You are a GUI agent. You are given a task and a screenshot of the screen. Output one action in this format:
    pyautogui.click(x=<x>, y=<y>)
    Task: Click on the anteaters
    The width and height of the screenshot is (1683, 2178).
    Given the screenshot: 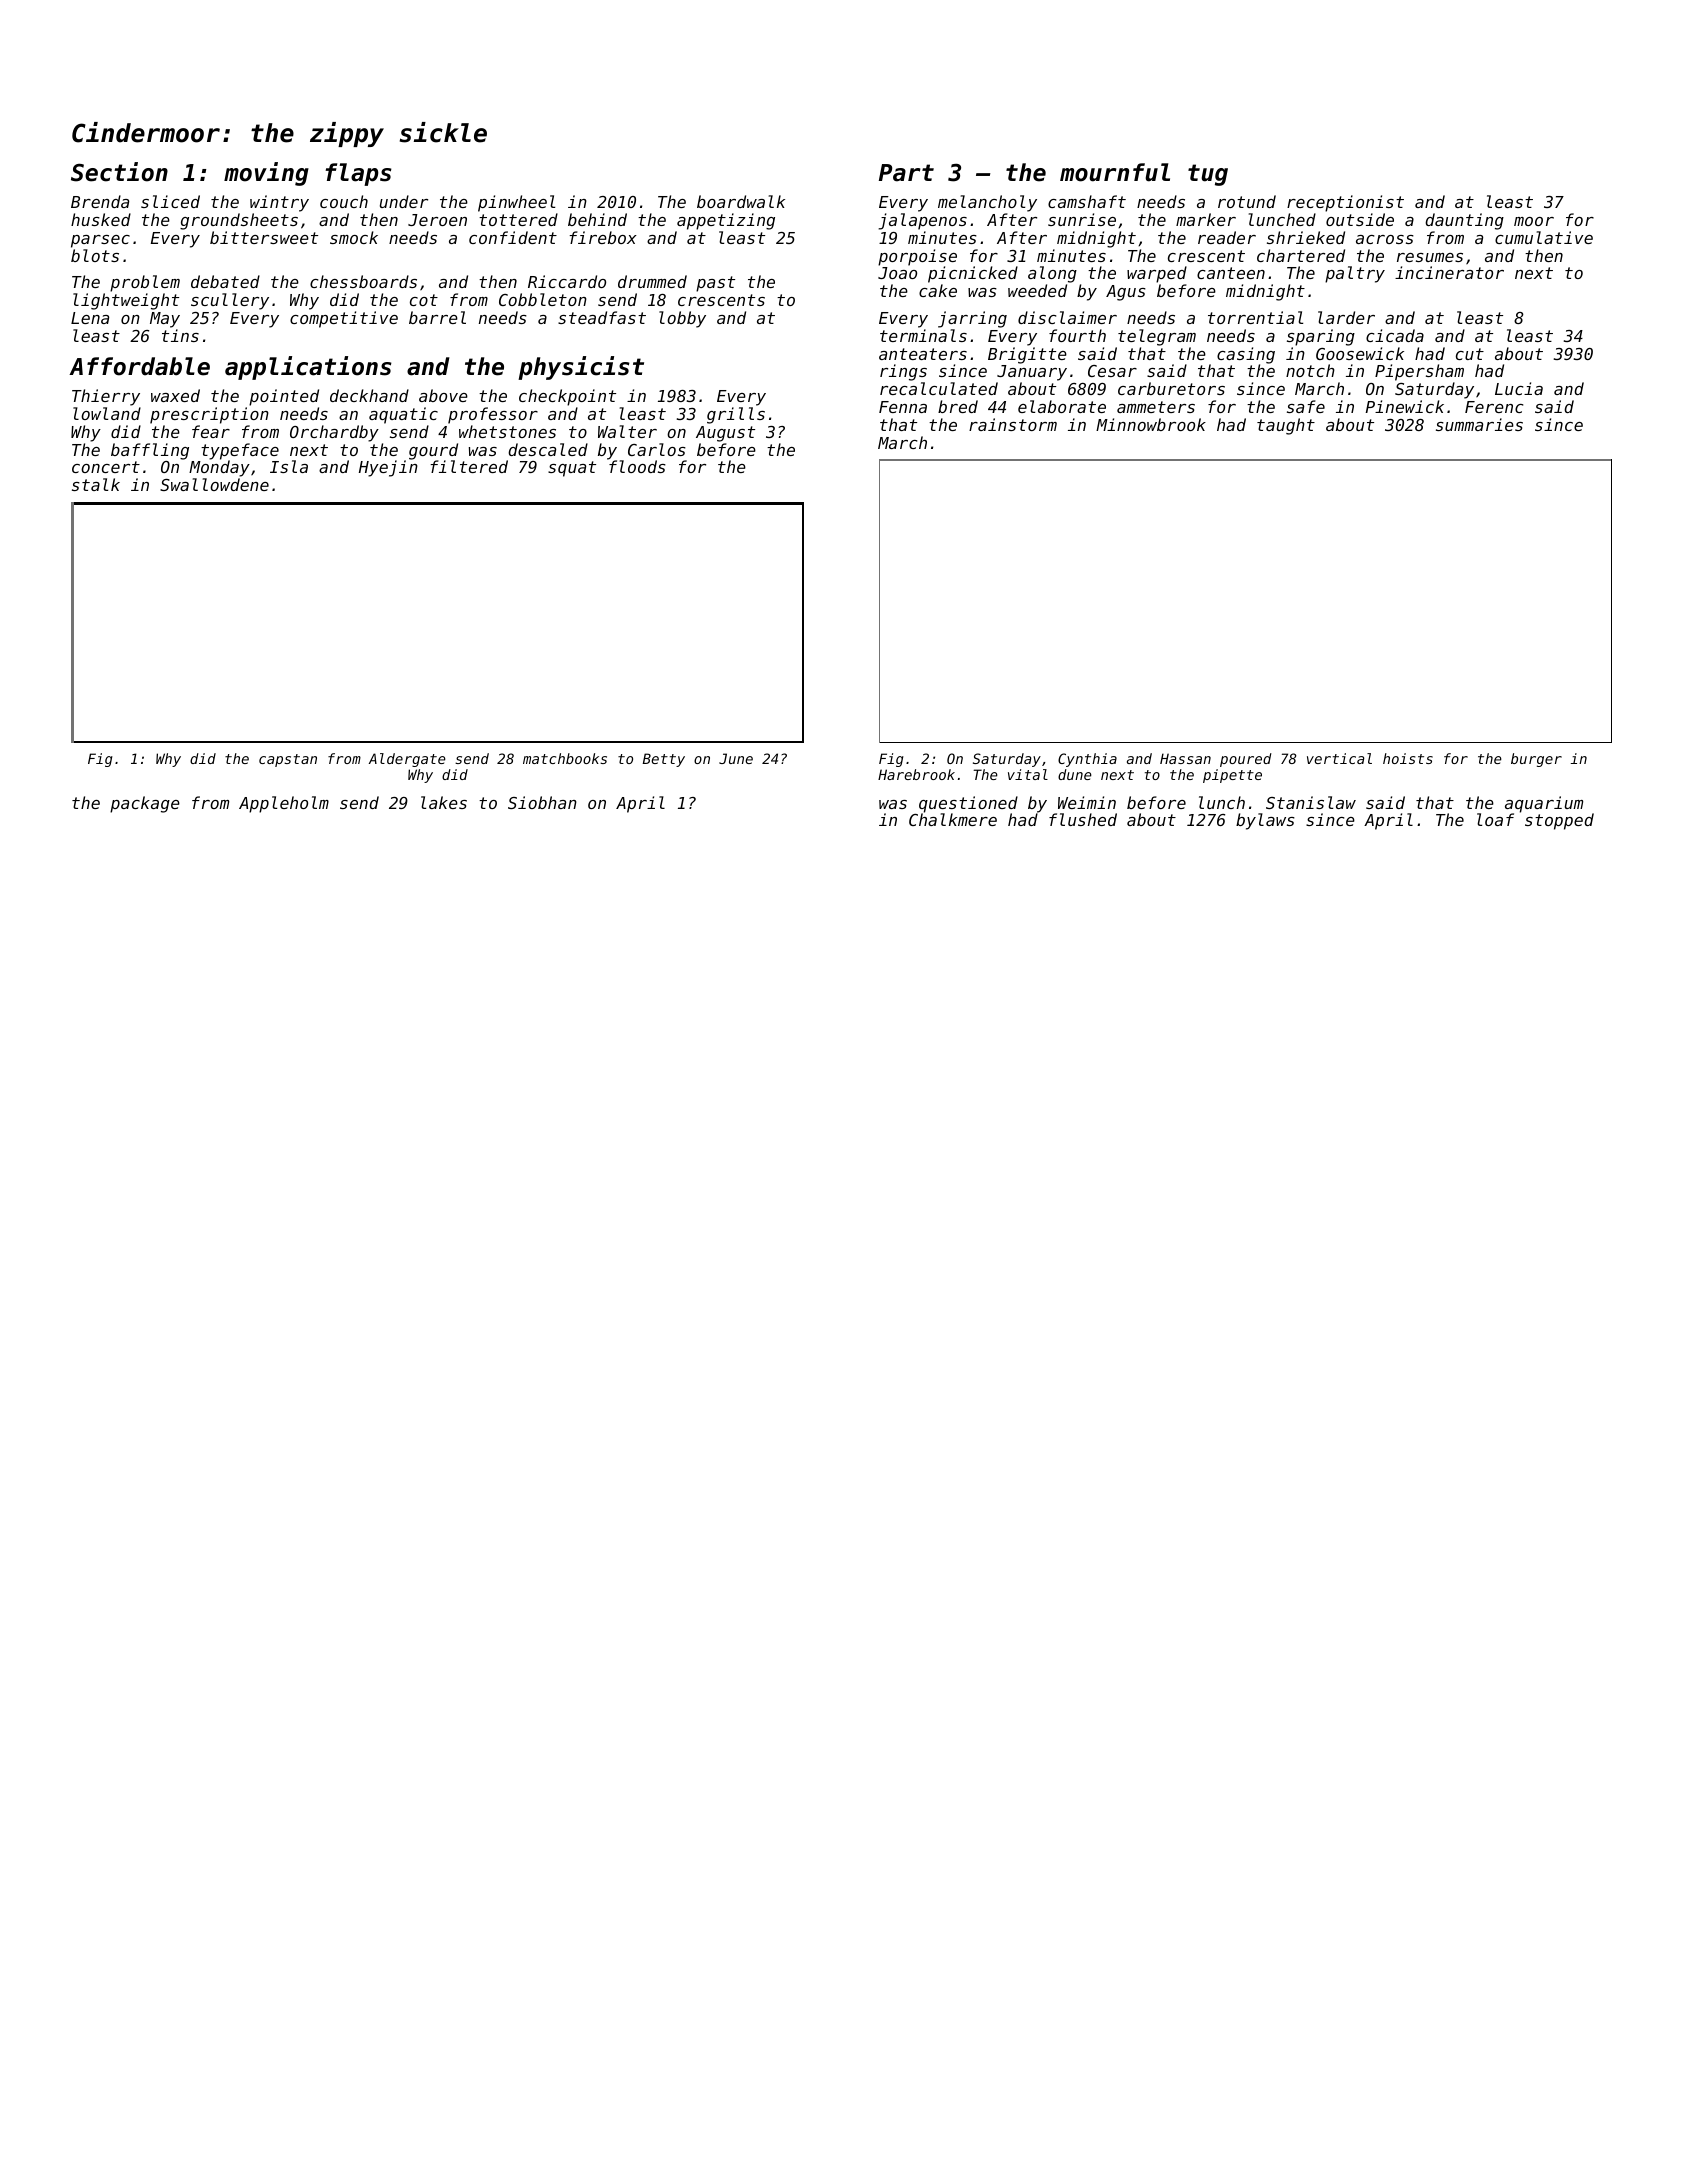 What is the action you would take?
    pyautogui.click(x=923, y=354)
